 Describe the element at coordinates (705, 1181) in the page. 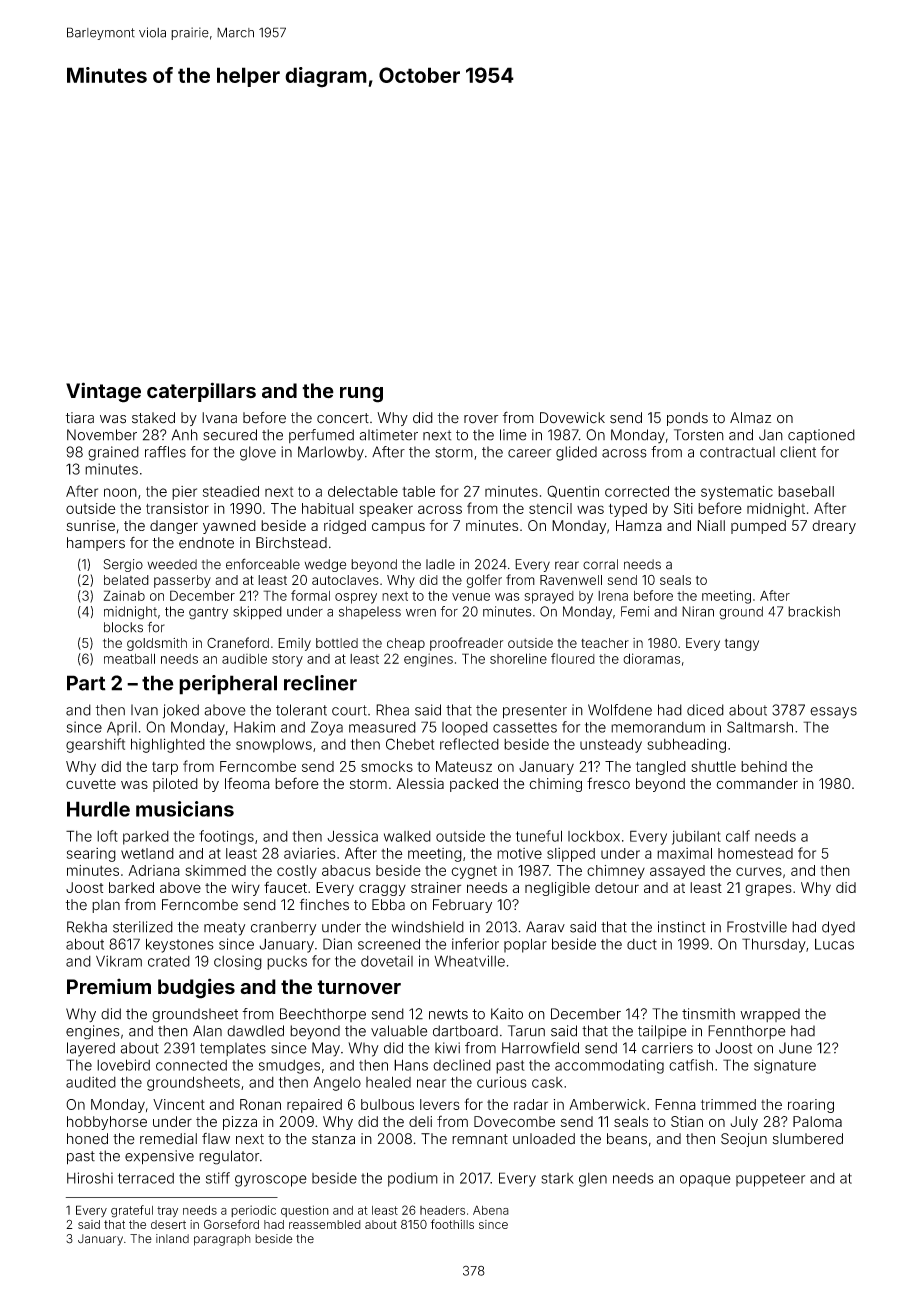

I see `opaque` at that location.
